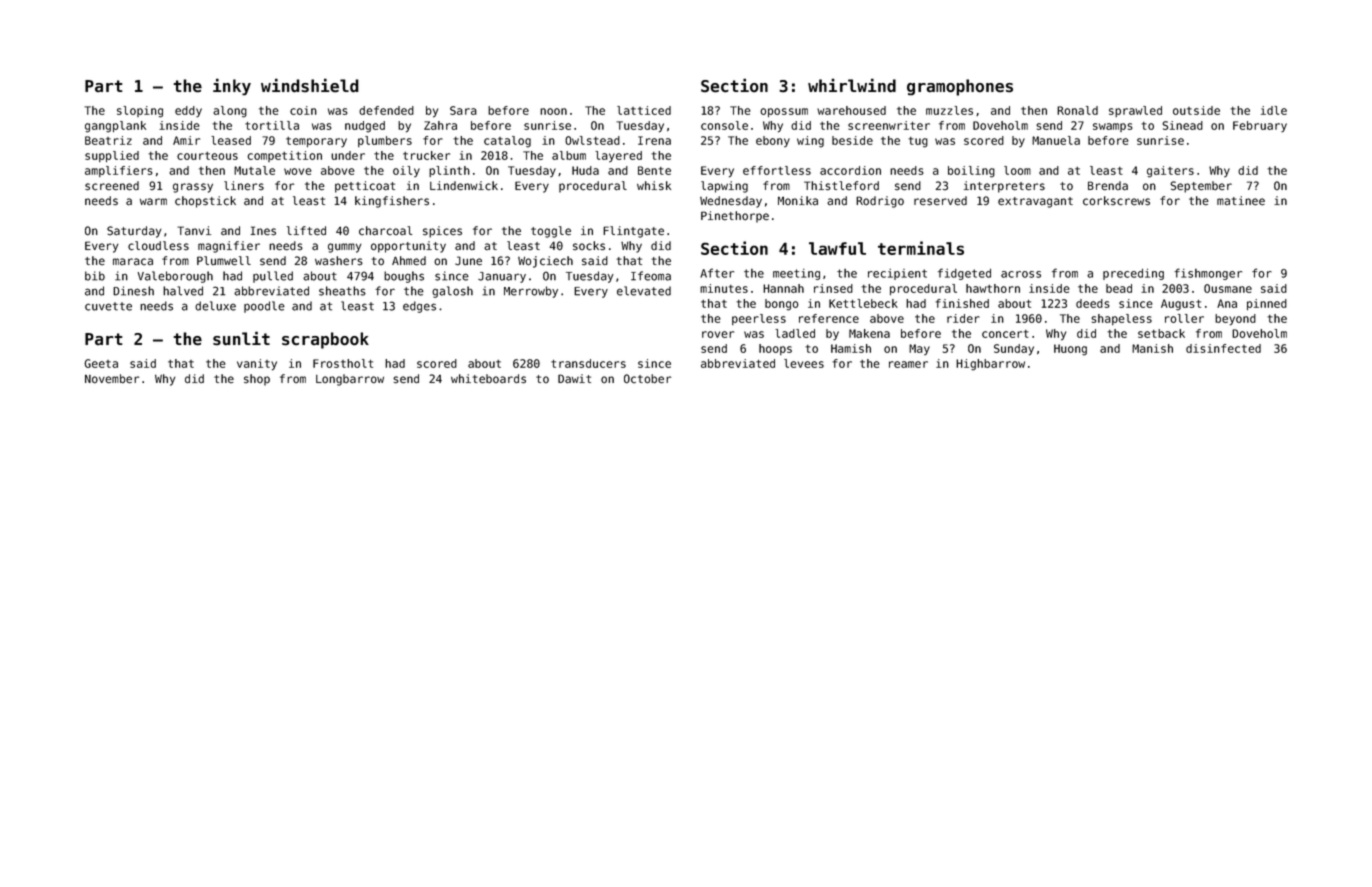  I want to click on October, so click(647, 379).
